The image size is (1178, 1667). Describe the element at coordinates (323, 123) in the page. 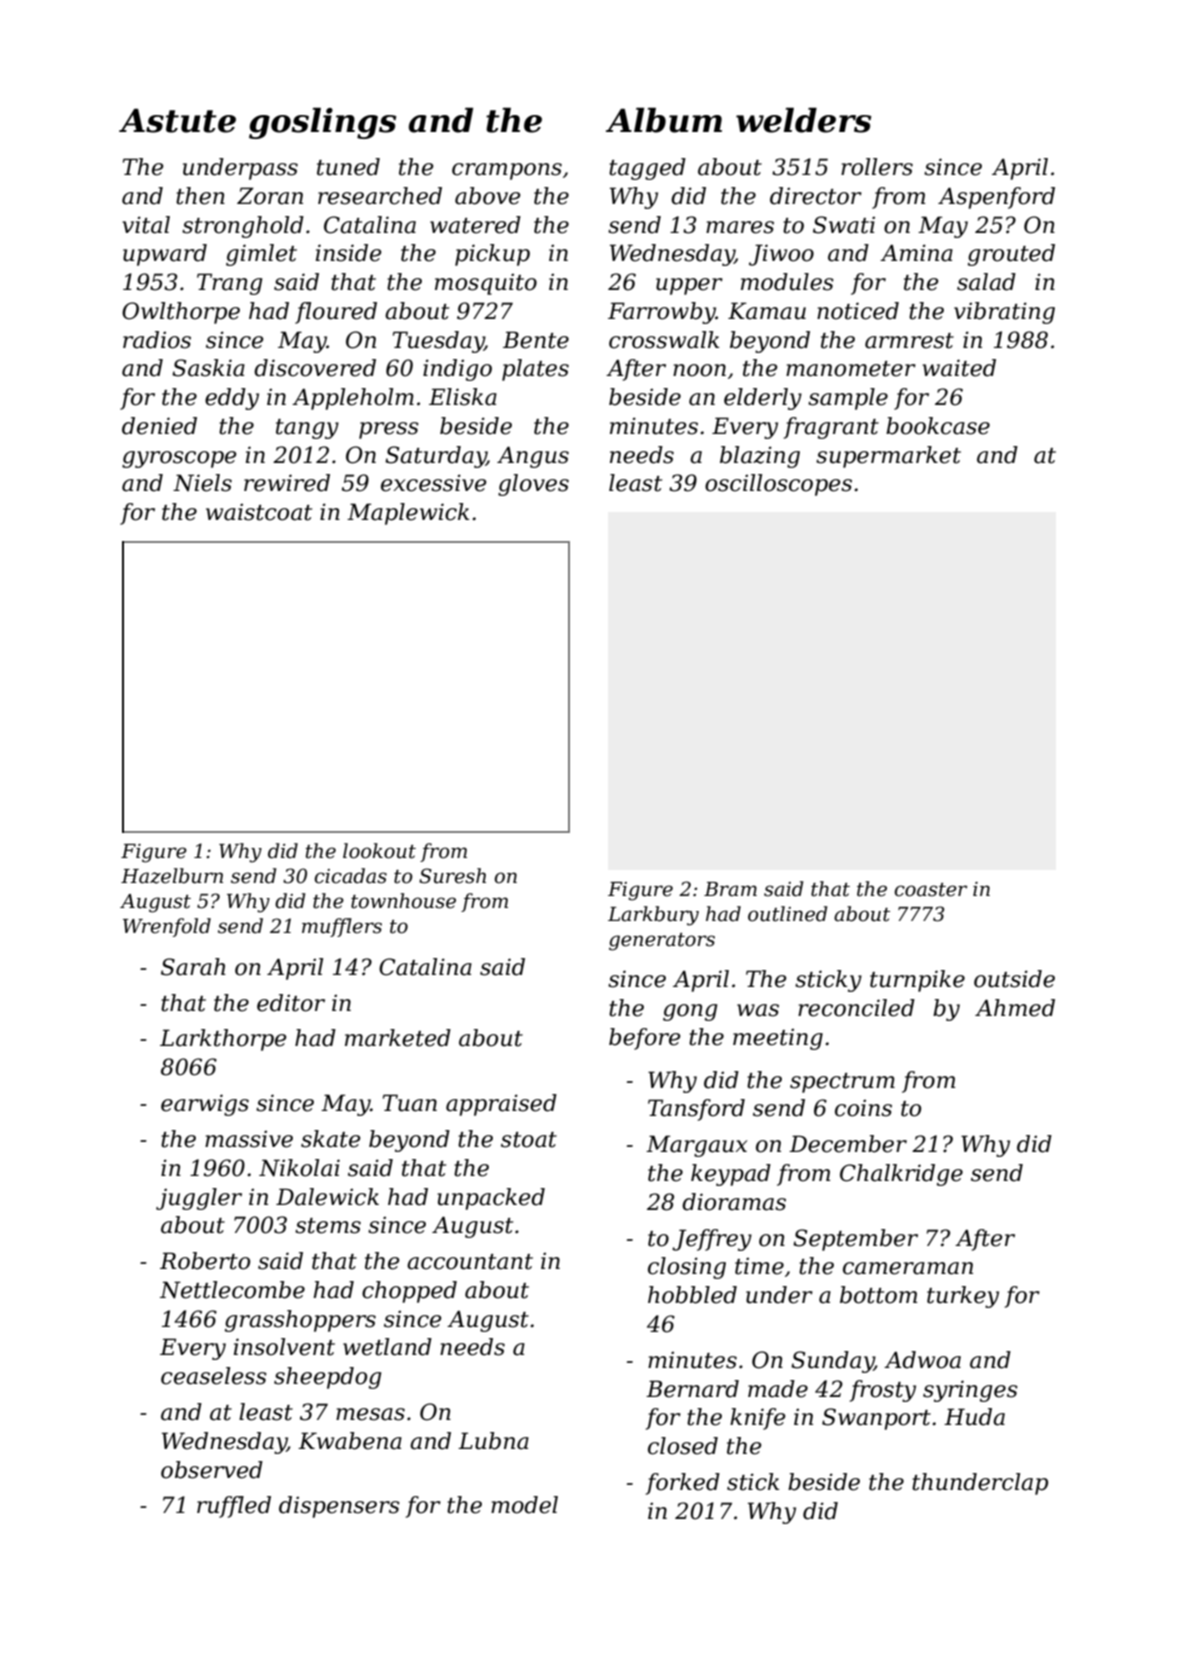

I see `goslings` at that location.
